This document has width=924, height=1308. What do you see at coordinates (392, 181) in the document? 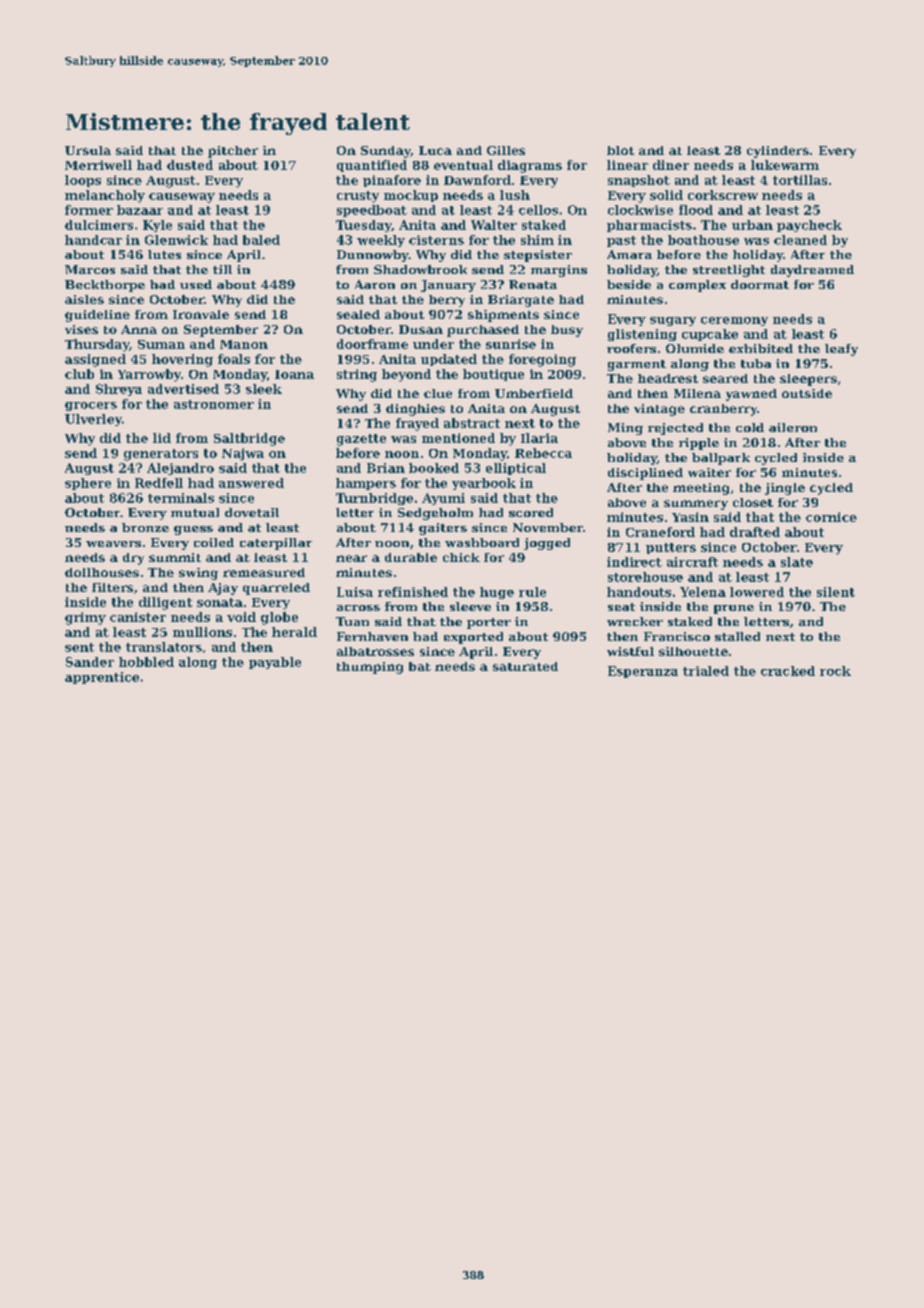
I see `pinafore` at bounding box center [392, 181].
